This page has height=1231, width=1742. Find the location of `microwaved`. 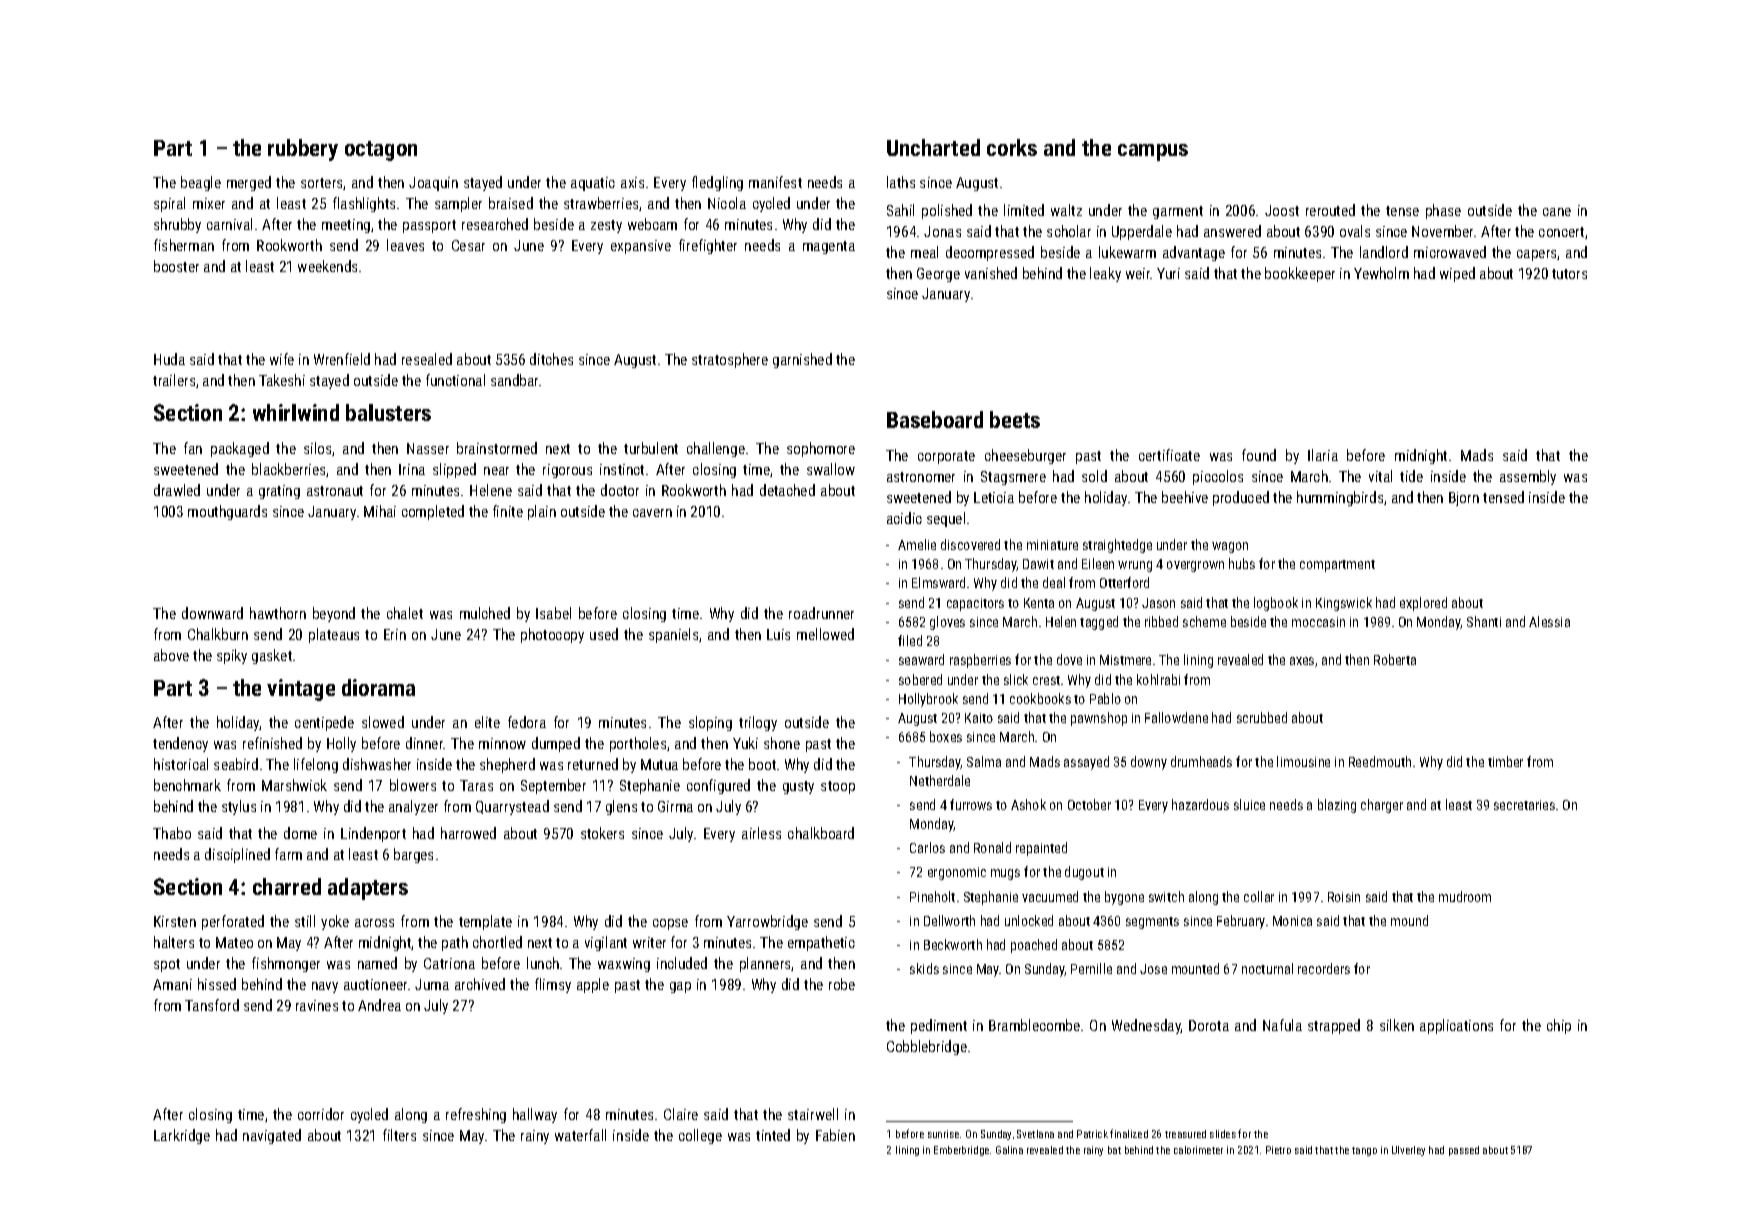

microwaved is located at coordinates (1450, 252).
